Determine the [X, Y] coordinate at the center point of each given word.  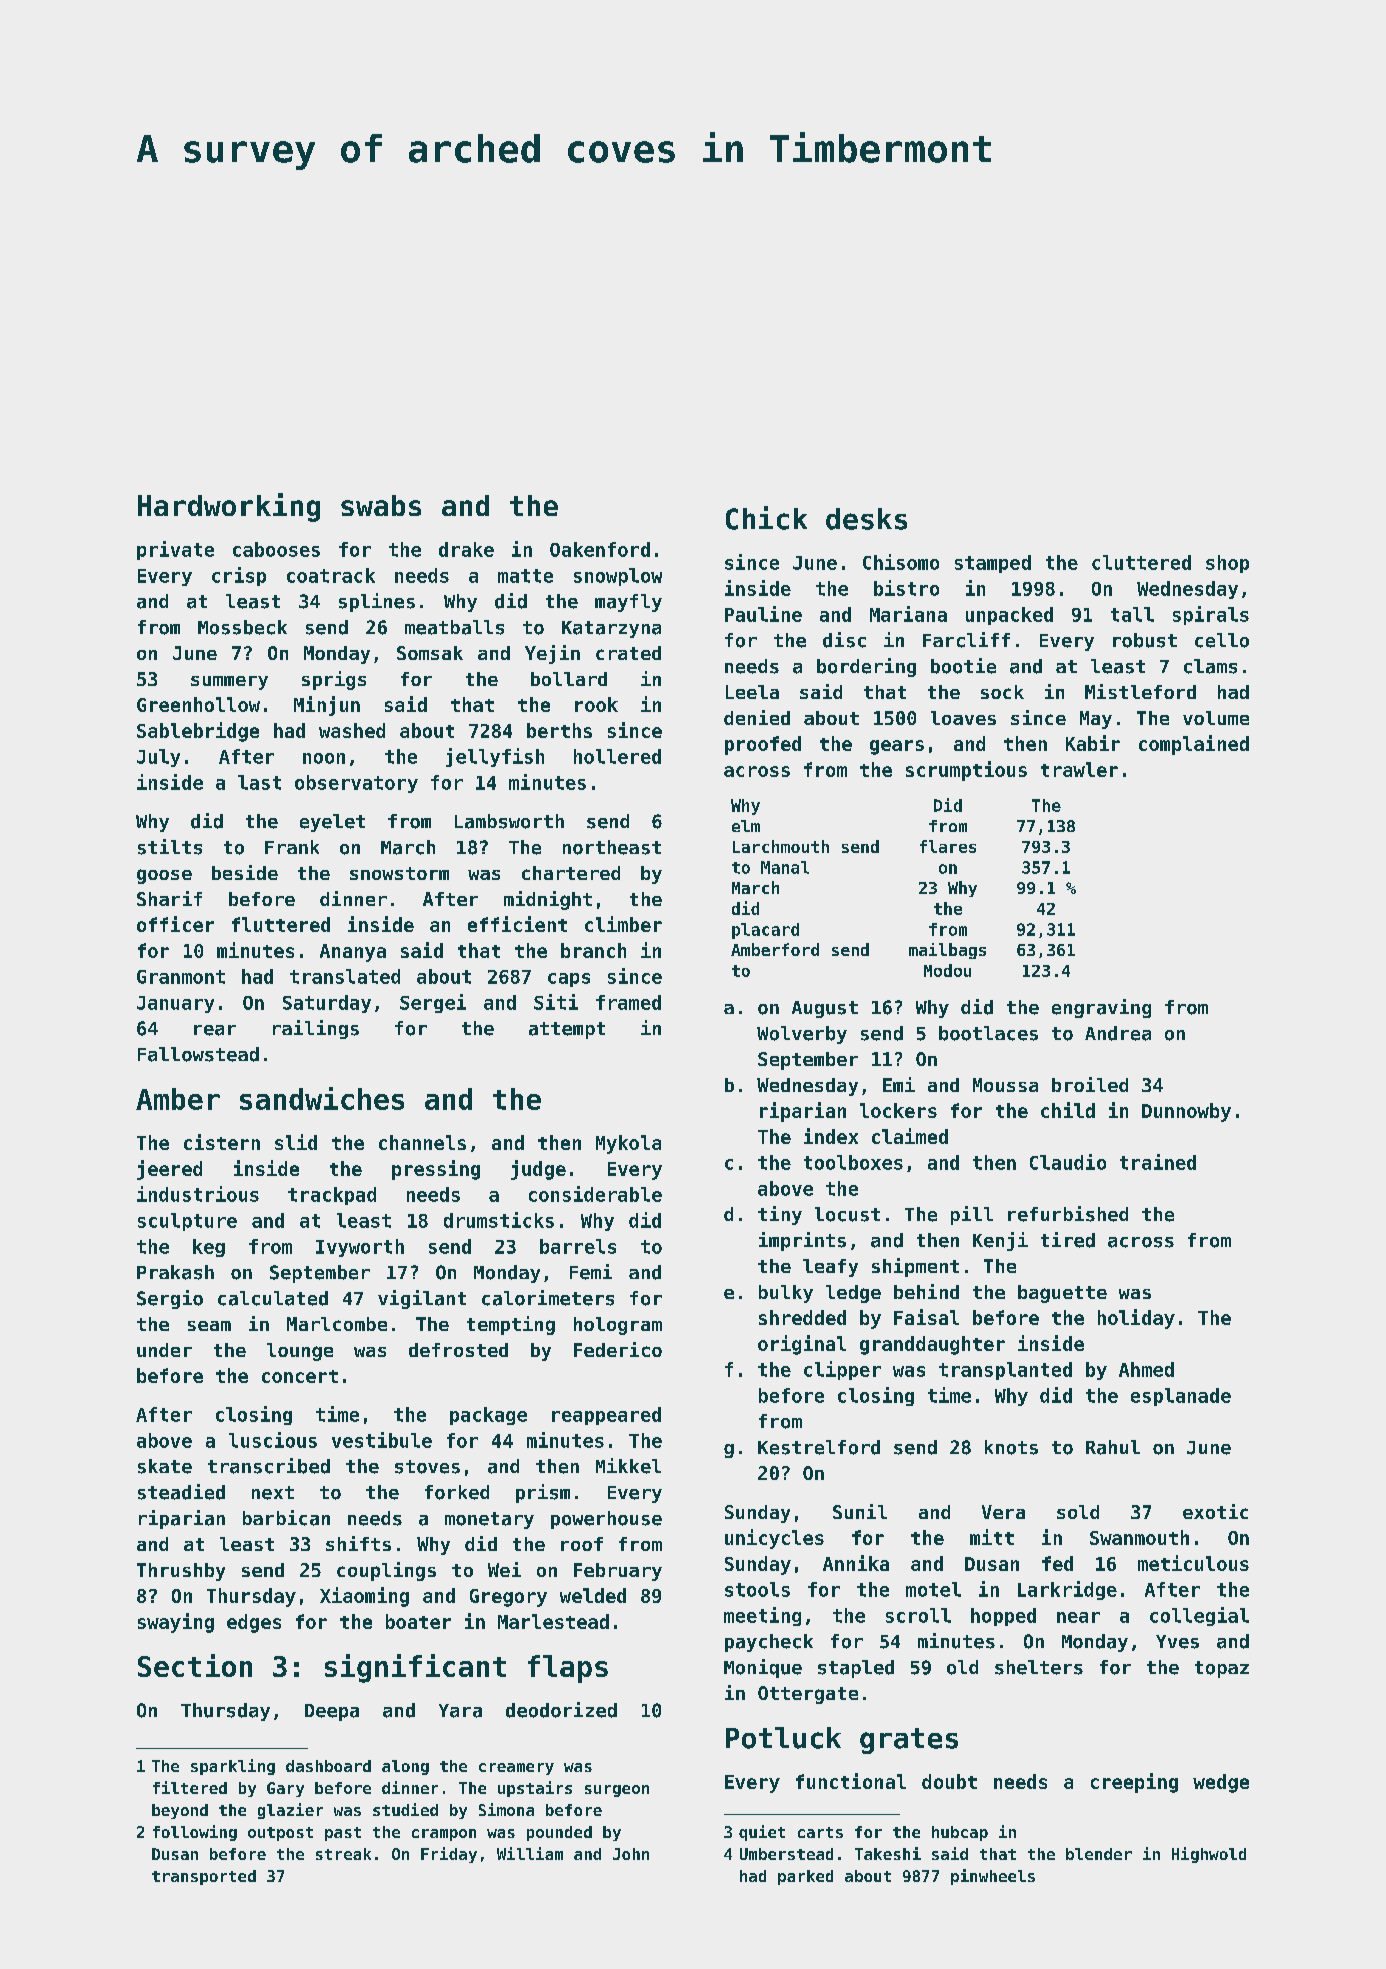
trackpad [332, 1196]
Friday [449, 1855]
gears [897, 747]
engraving [1101, 1008]
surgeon [617, 1791]
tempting [511, 1325]
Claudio [1068, 1162]
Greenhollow [198, 704]
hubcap [960, 1833]
